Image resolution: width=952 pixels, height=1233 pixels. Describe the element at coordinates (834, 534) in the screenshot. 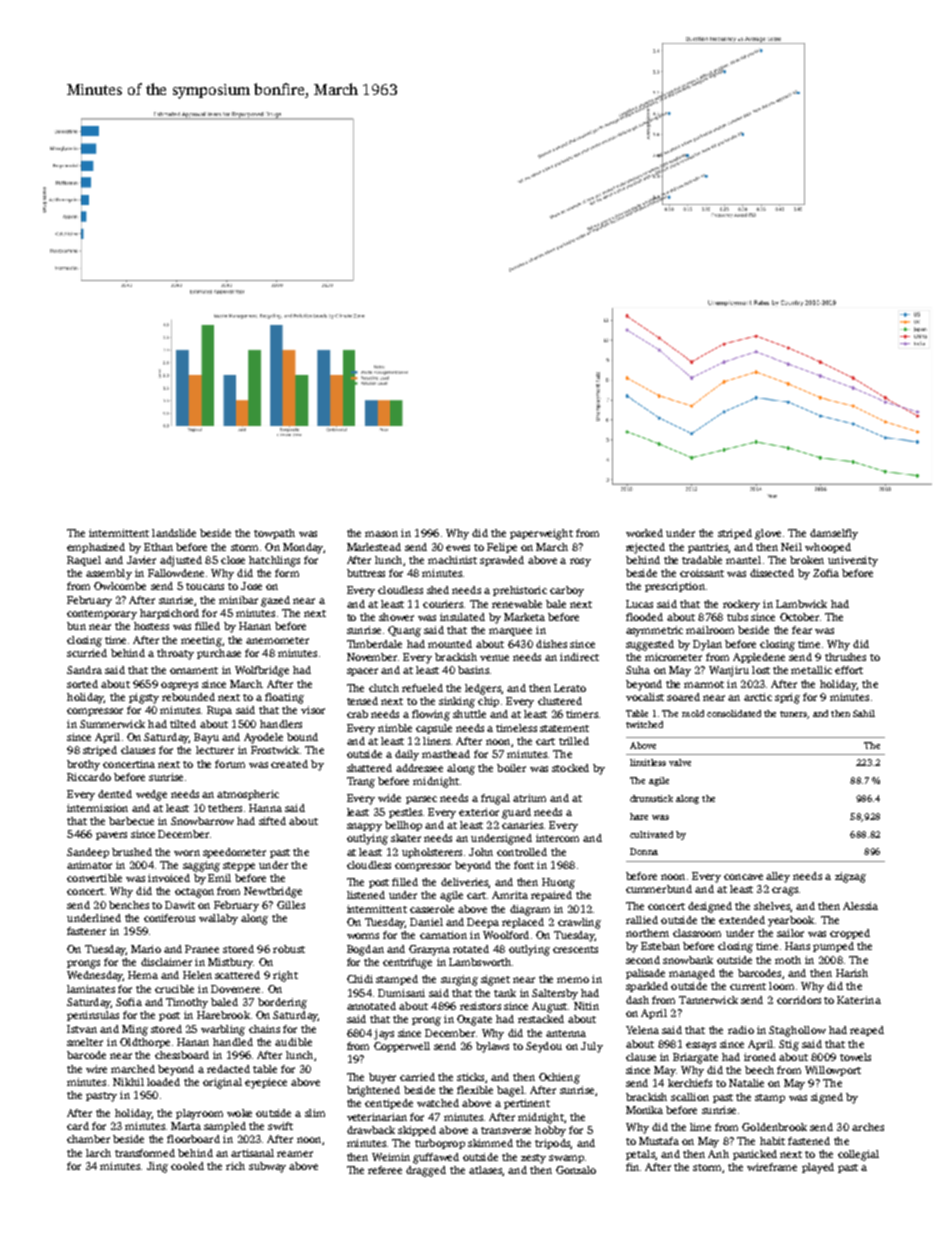

I see `damselfly` at that location.
